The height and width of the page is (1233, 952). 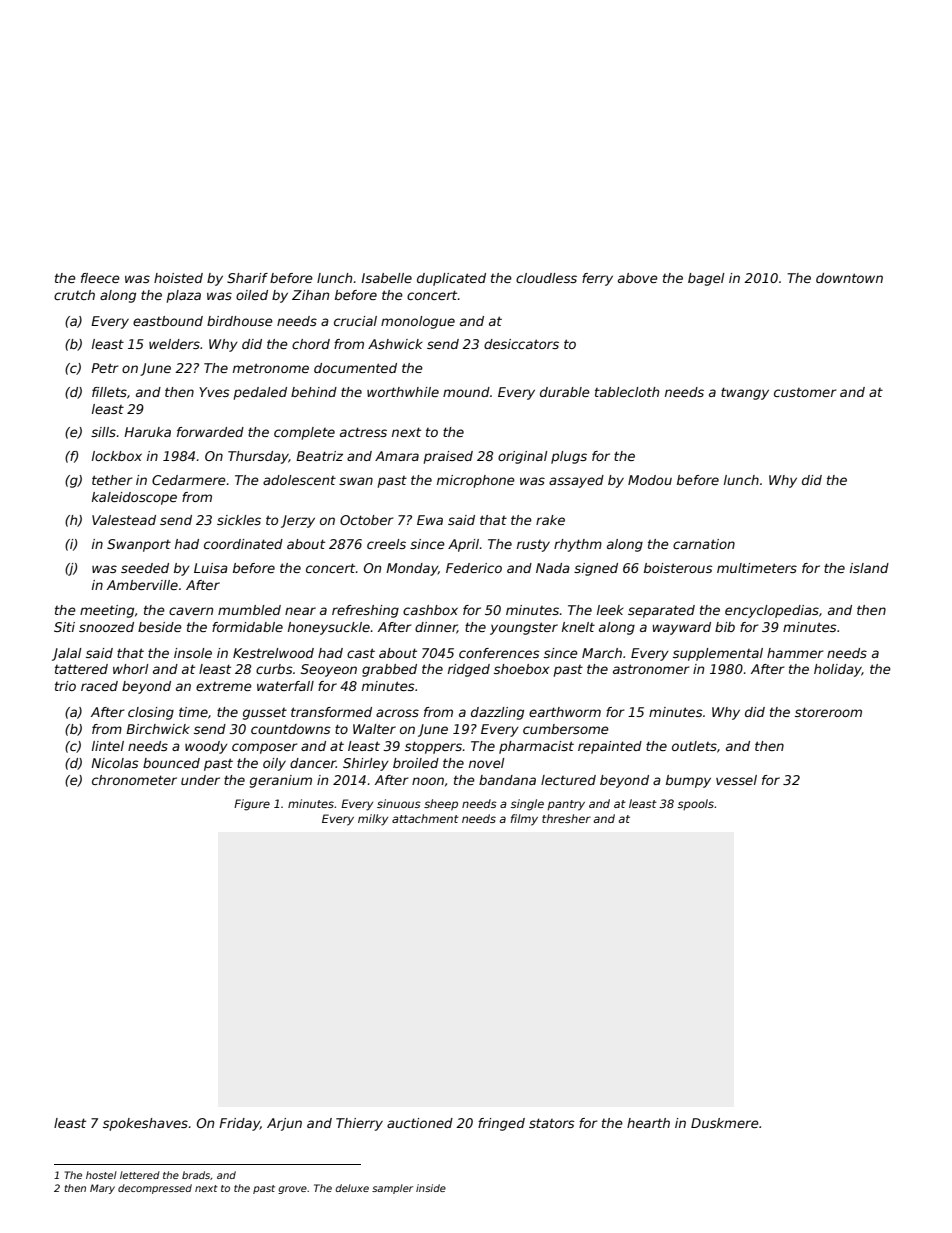 I want to click on downtown, so click(x=849, y=278).
